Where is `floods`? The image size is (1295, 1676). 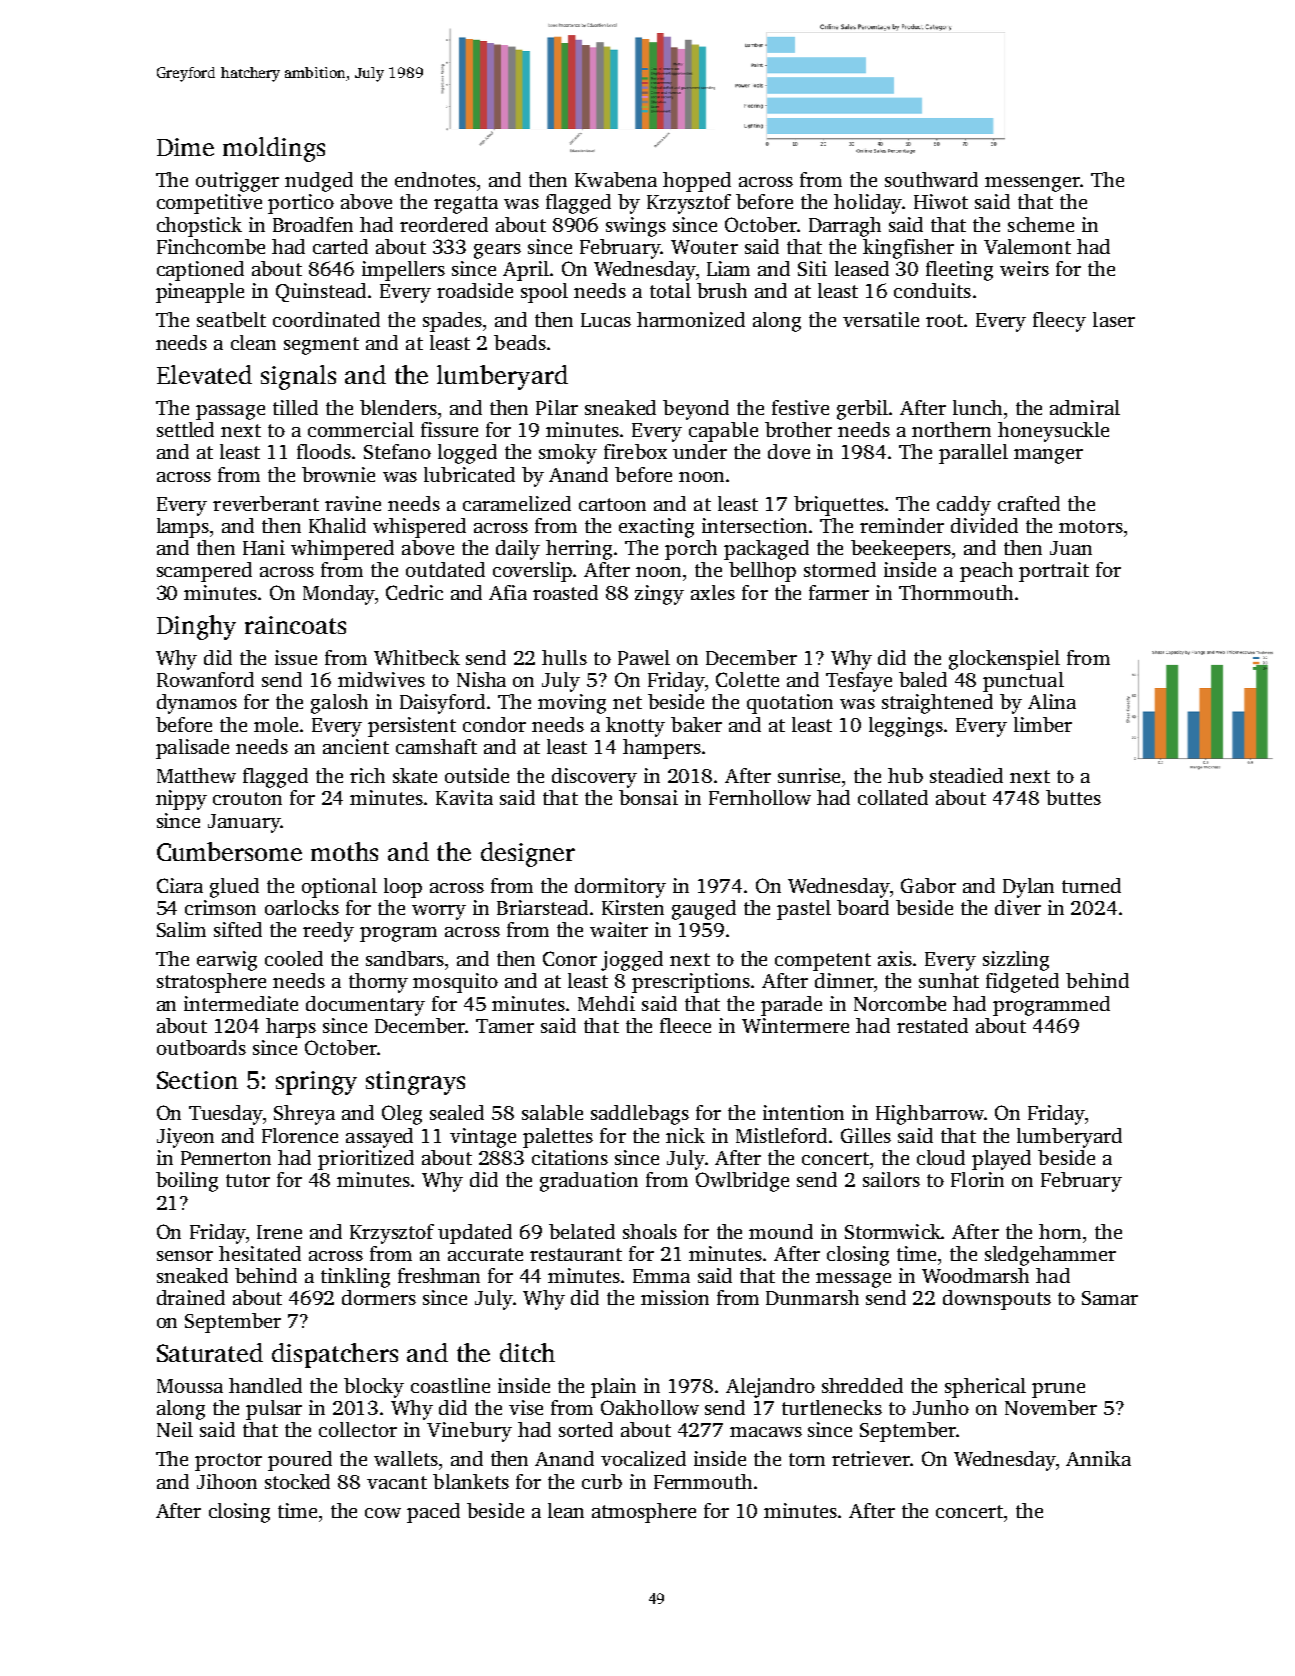 floods is located at coordinates (324, 451).
